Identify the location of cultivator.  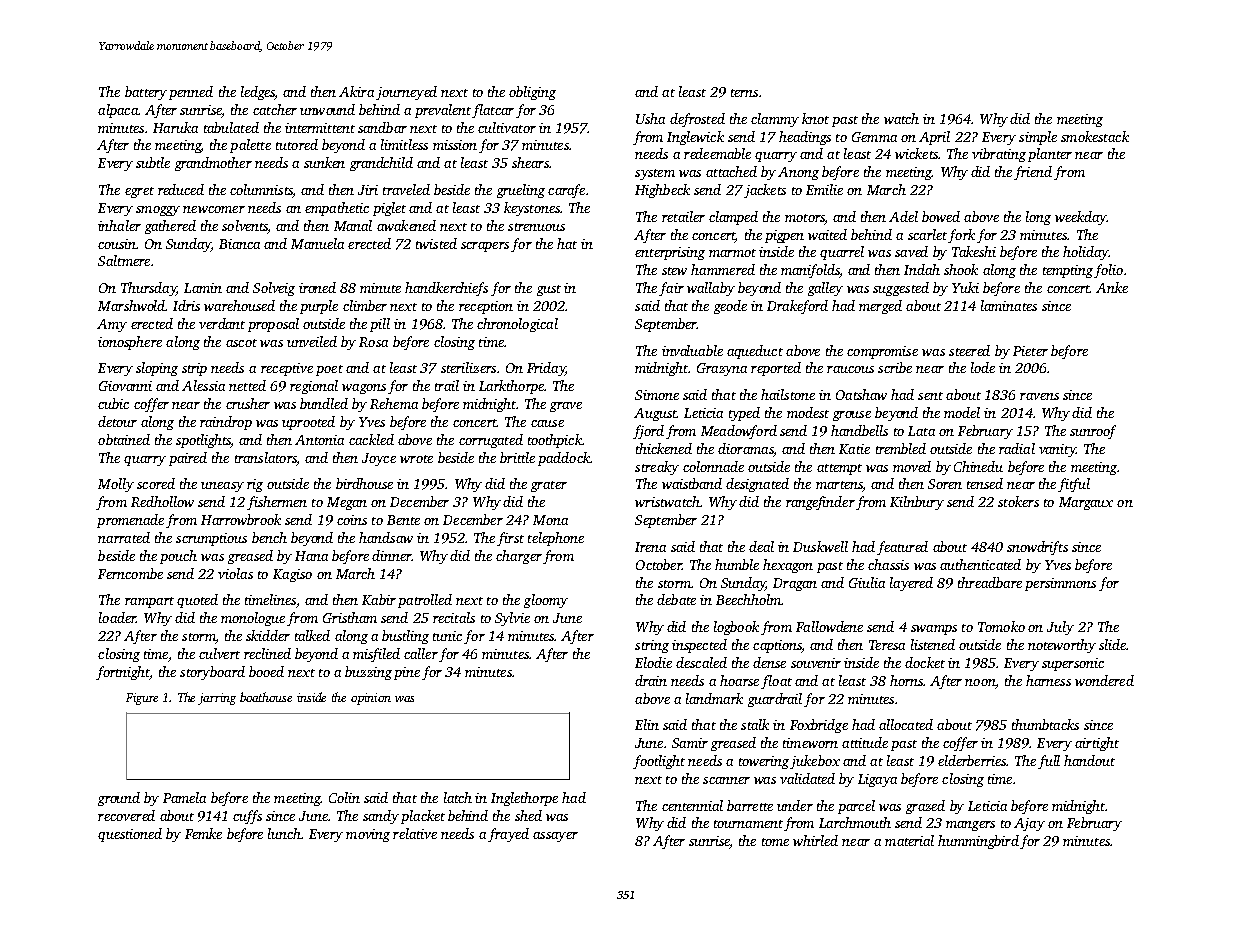
(507, 127).
